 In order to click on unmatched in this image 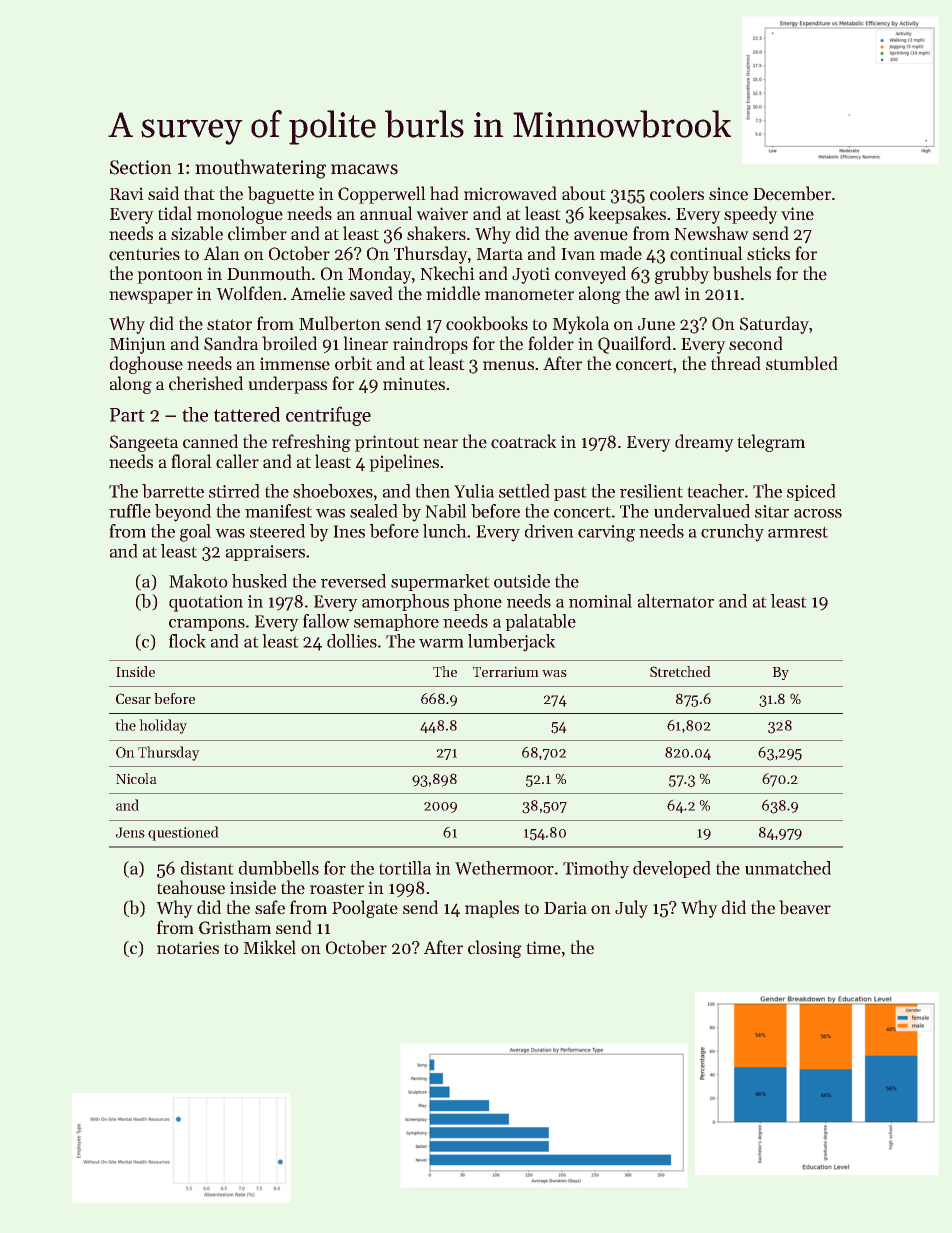, I will do `click(788, 868)`.
